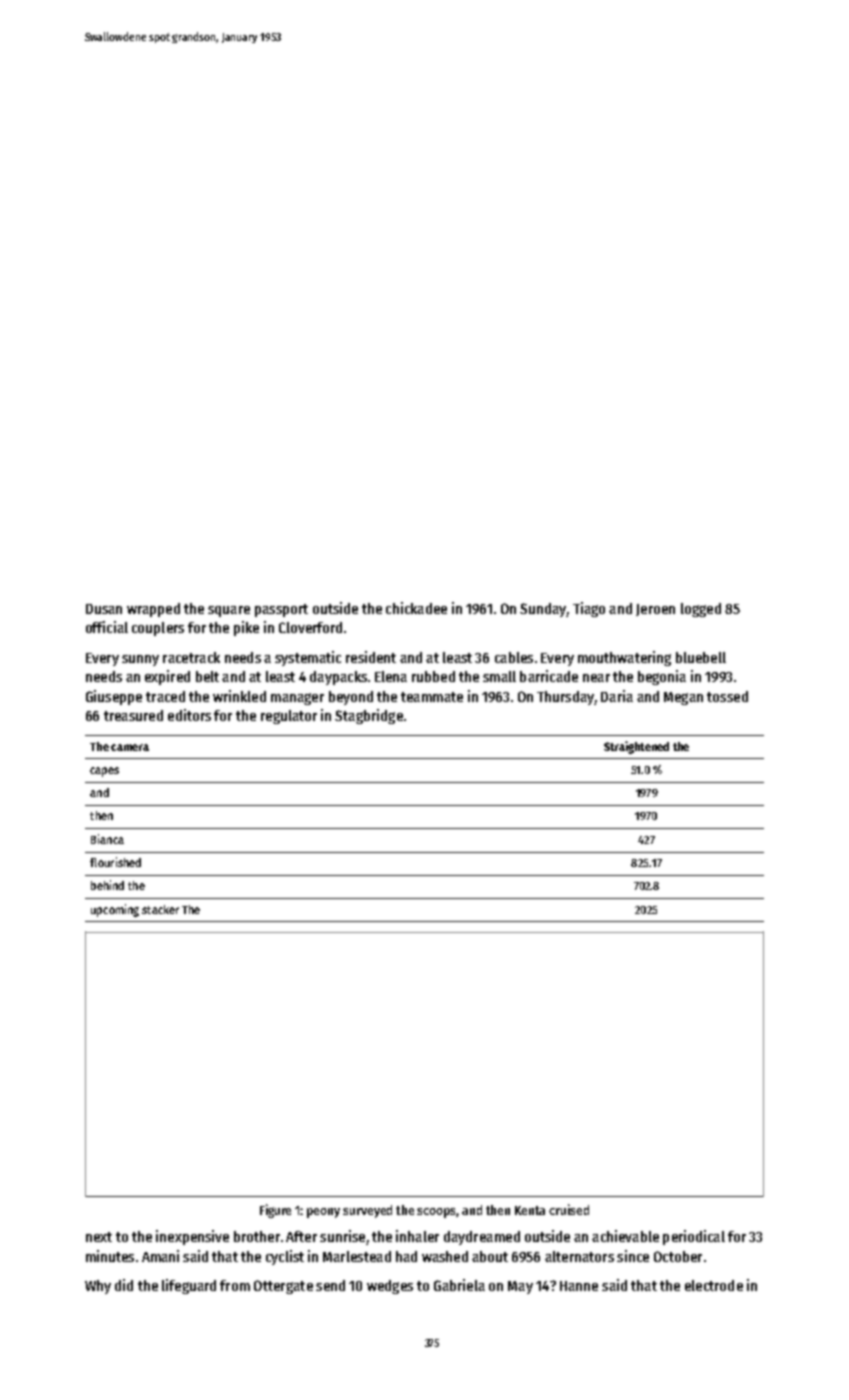 The image size is (849, 1400). Describe the element at coordinates (369, 716) in the screenshot. I see `Stagbridge` at that location.
